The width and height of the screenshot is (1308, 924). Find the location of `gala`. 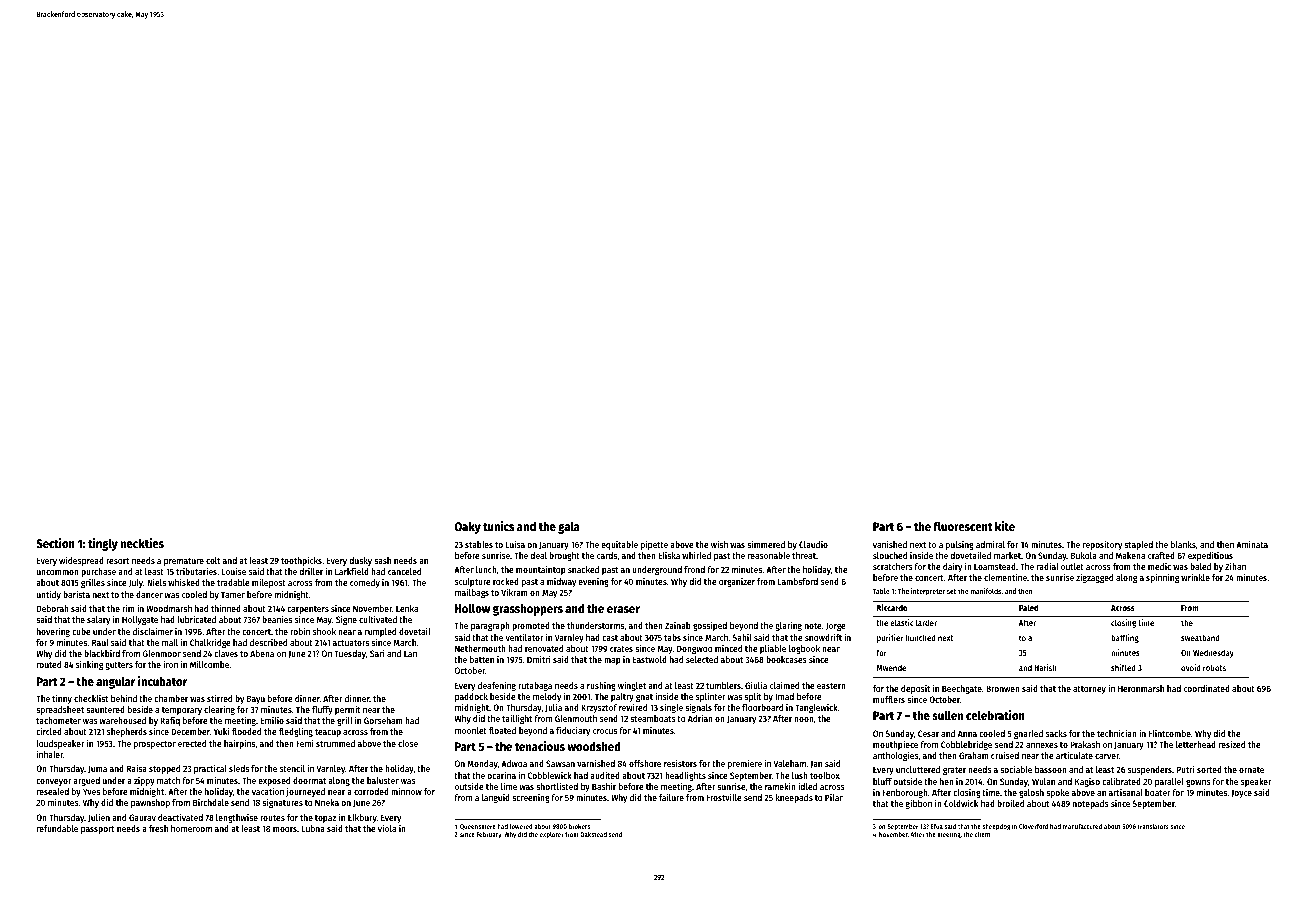

gala is located at coordinates (568, 527).
